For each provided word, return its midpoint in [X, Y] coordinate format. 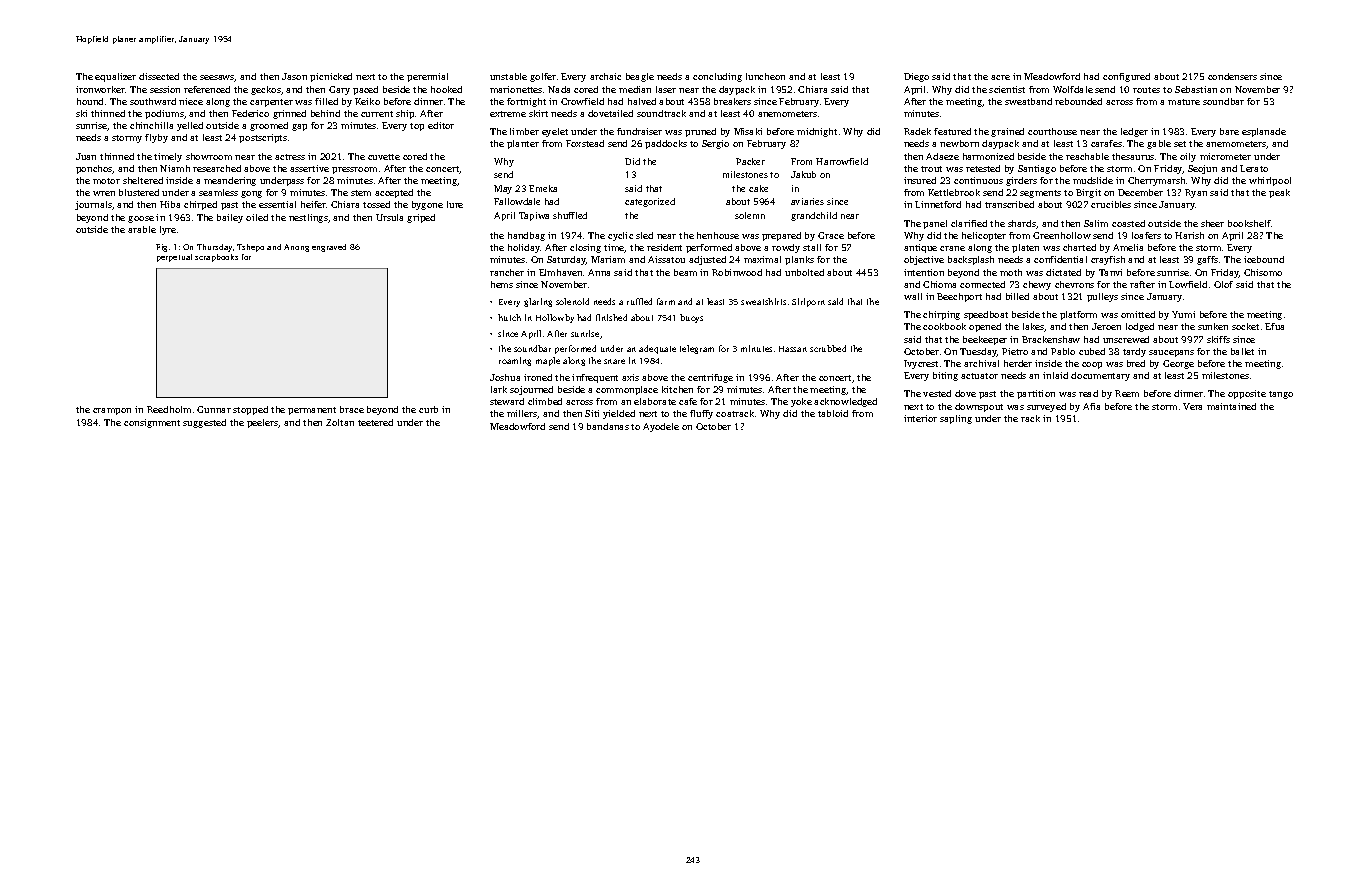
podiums [164, 114]
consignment [152, 423]
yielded [619, 414]
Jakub [803, 174]
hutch [509, 317]
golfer [543, 77]
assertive [309, 168]
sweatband [1028, 101]
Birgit [1088, 193]
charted [1079, 247]
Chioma [939, 284]
